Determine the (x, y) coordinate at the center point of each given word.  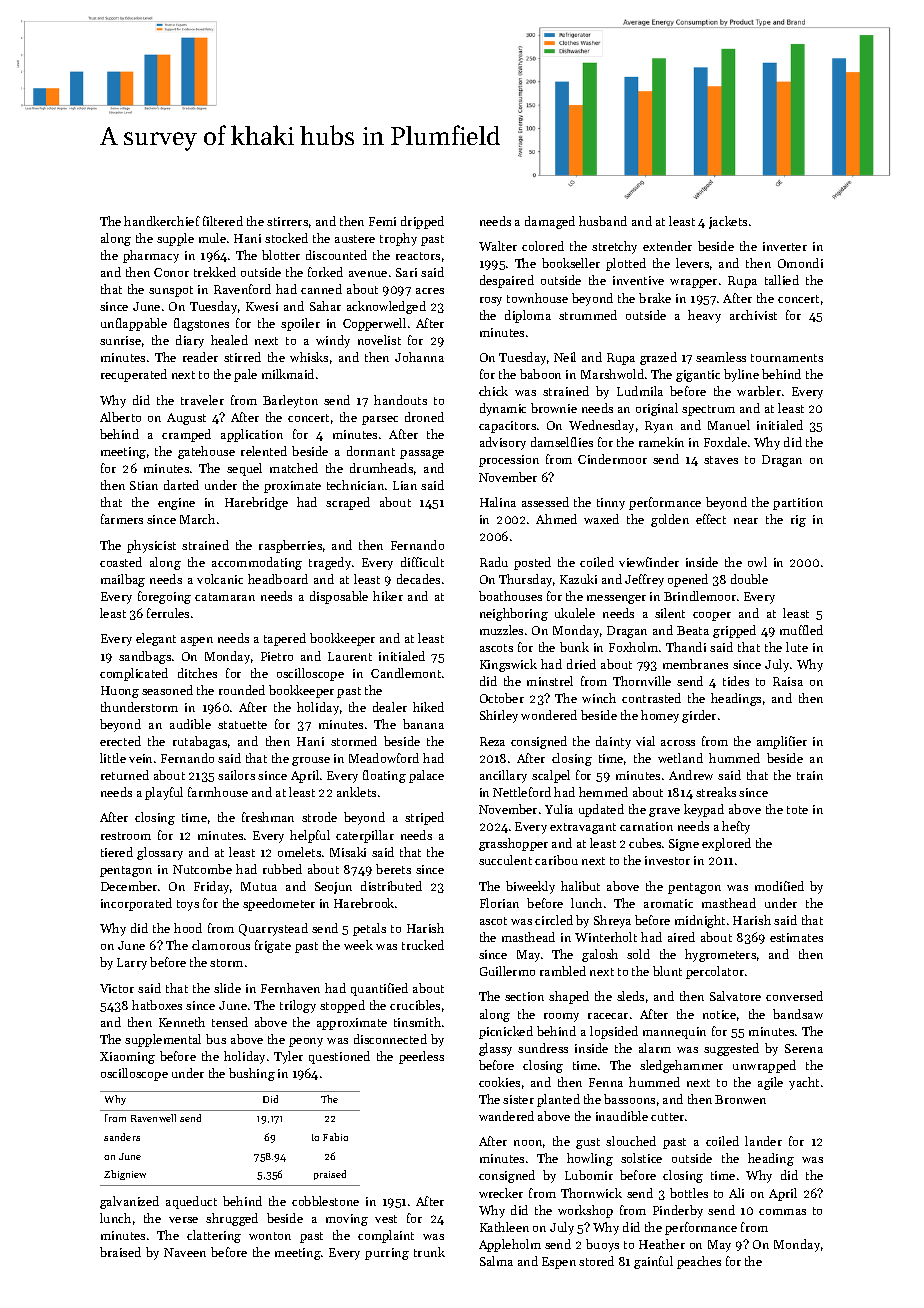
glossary (160, 853)
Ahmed (556, 519)
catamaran (225, 597)
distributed (391, 886)
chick (493, 391)
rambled (563, 971)
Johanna (419, 357)
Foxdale (725, 442)
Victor (117, 988)
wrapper (693, 283)
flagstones (201, 324)
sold (638, 954)
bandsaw (798, 1014)
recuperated (134, 375)
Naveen (185, 1252)
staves (721, 460)
